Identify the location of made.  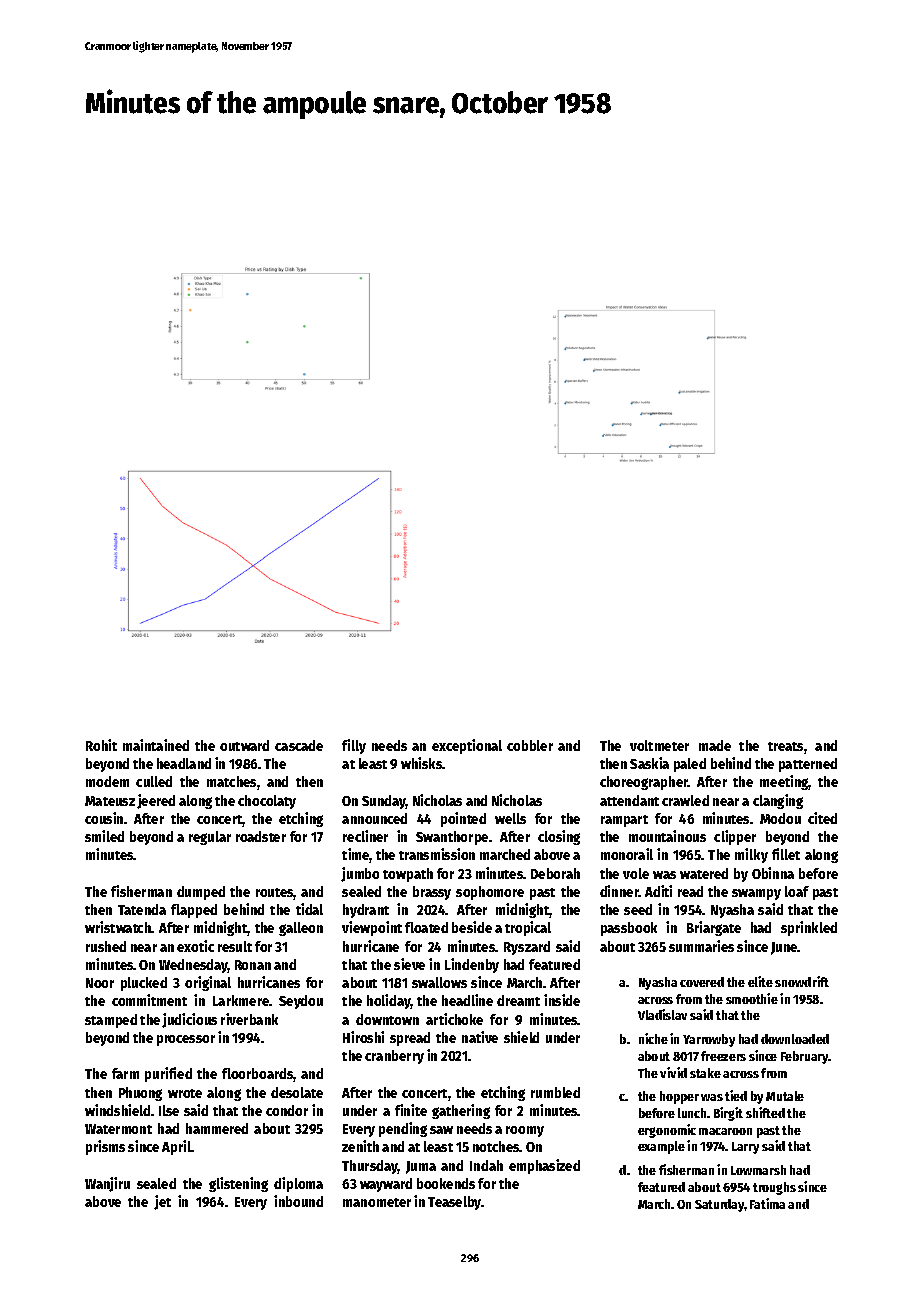
(715, 745).
